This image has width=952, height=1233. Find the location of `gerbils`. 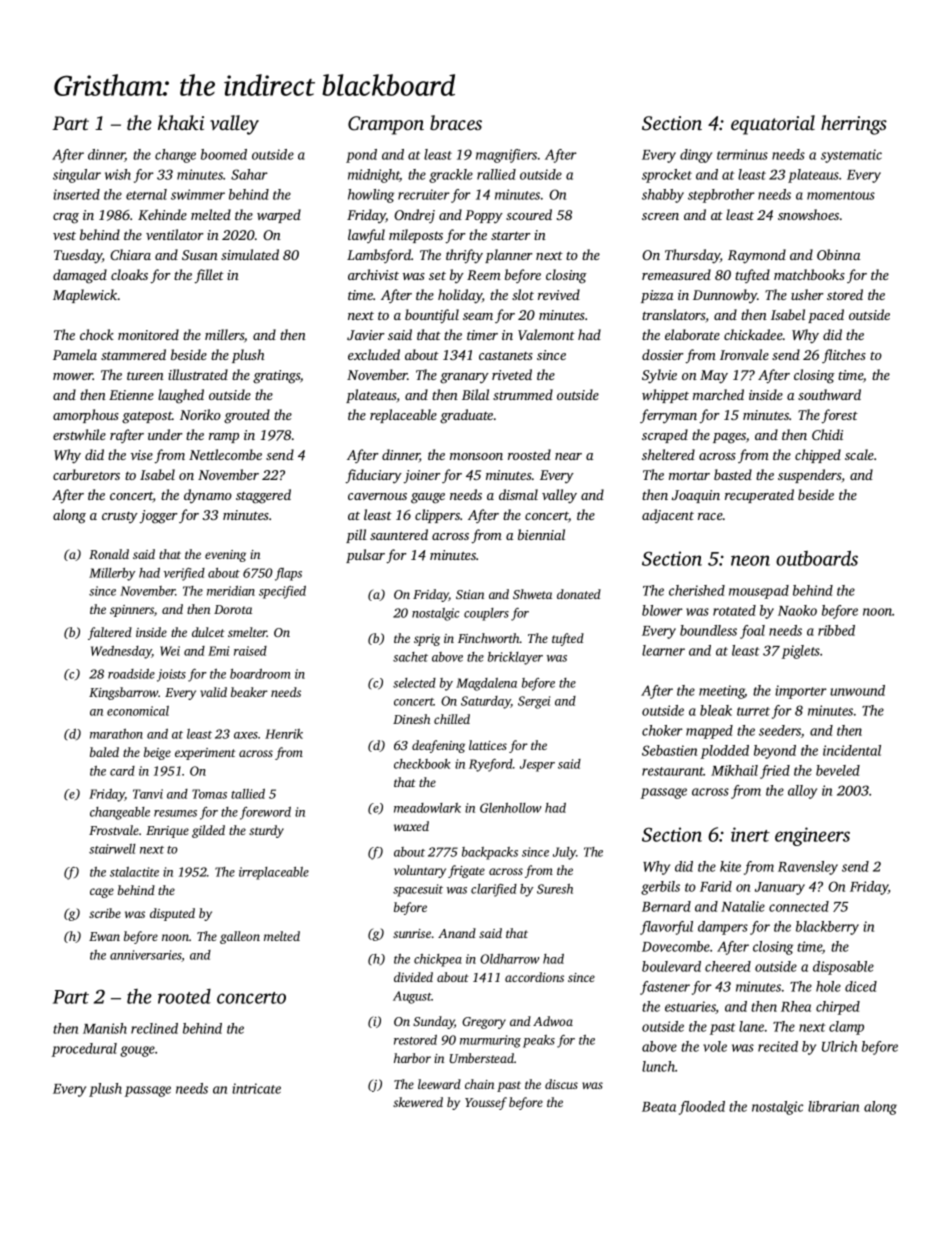

gerbils is located at coordinates (660, 888).
